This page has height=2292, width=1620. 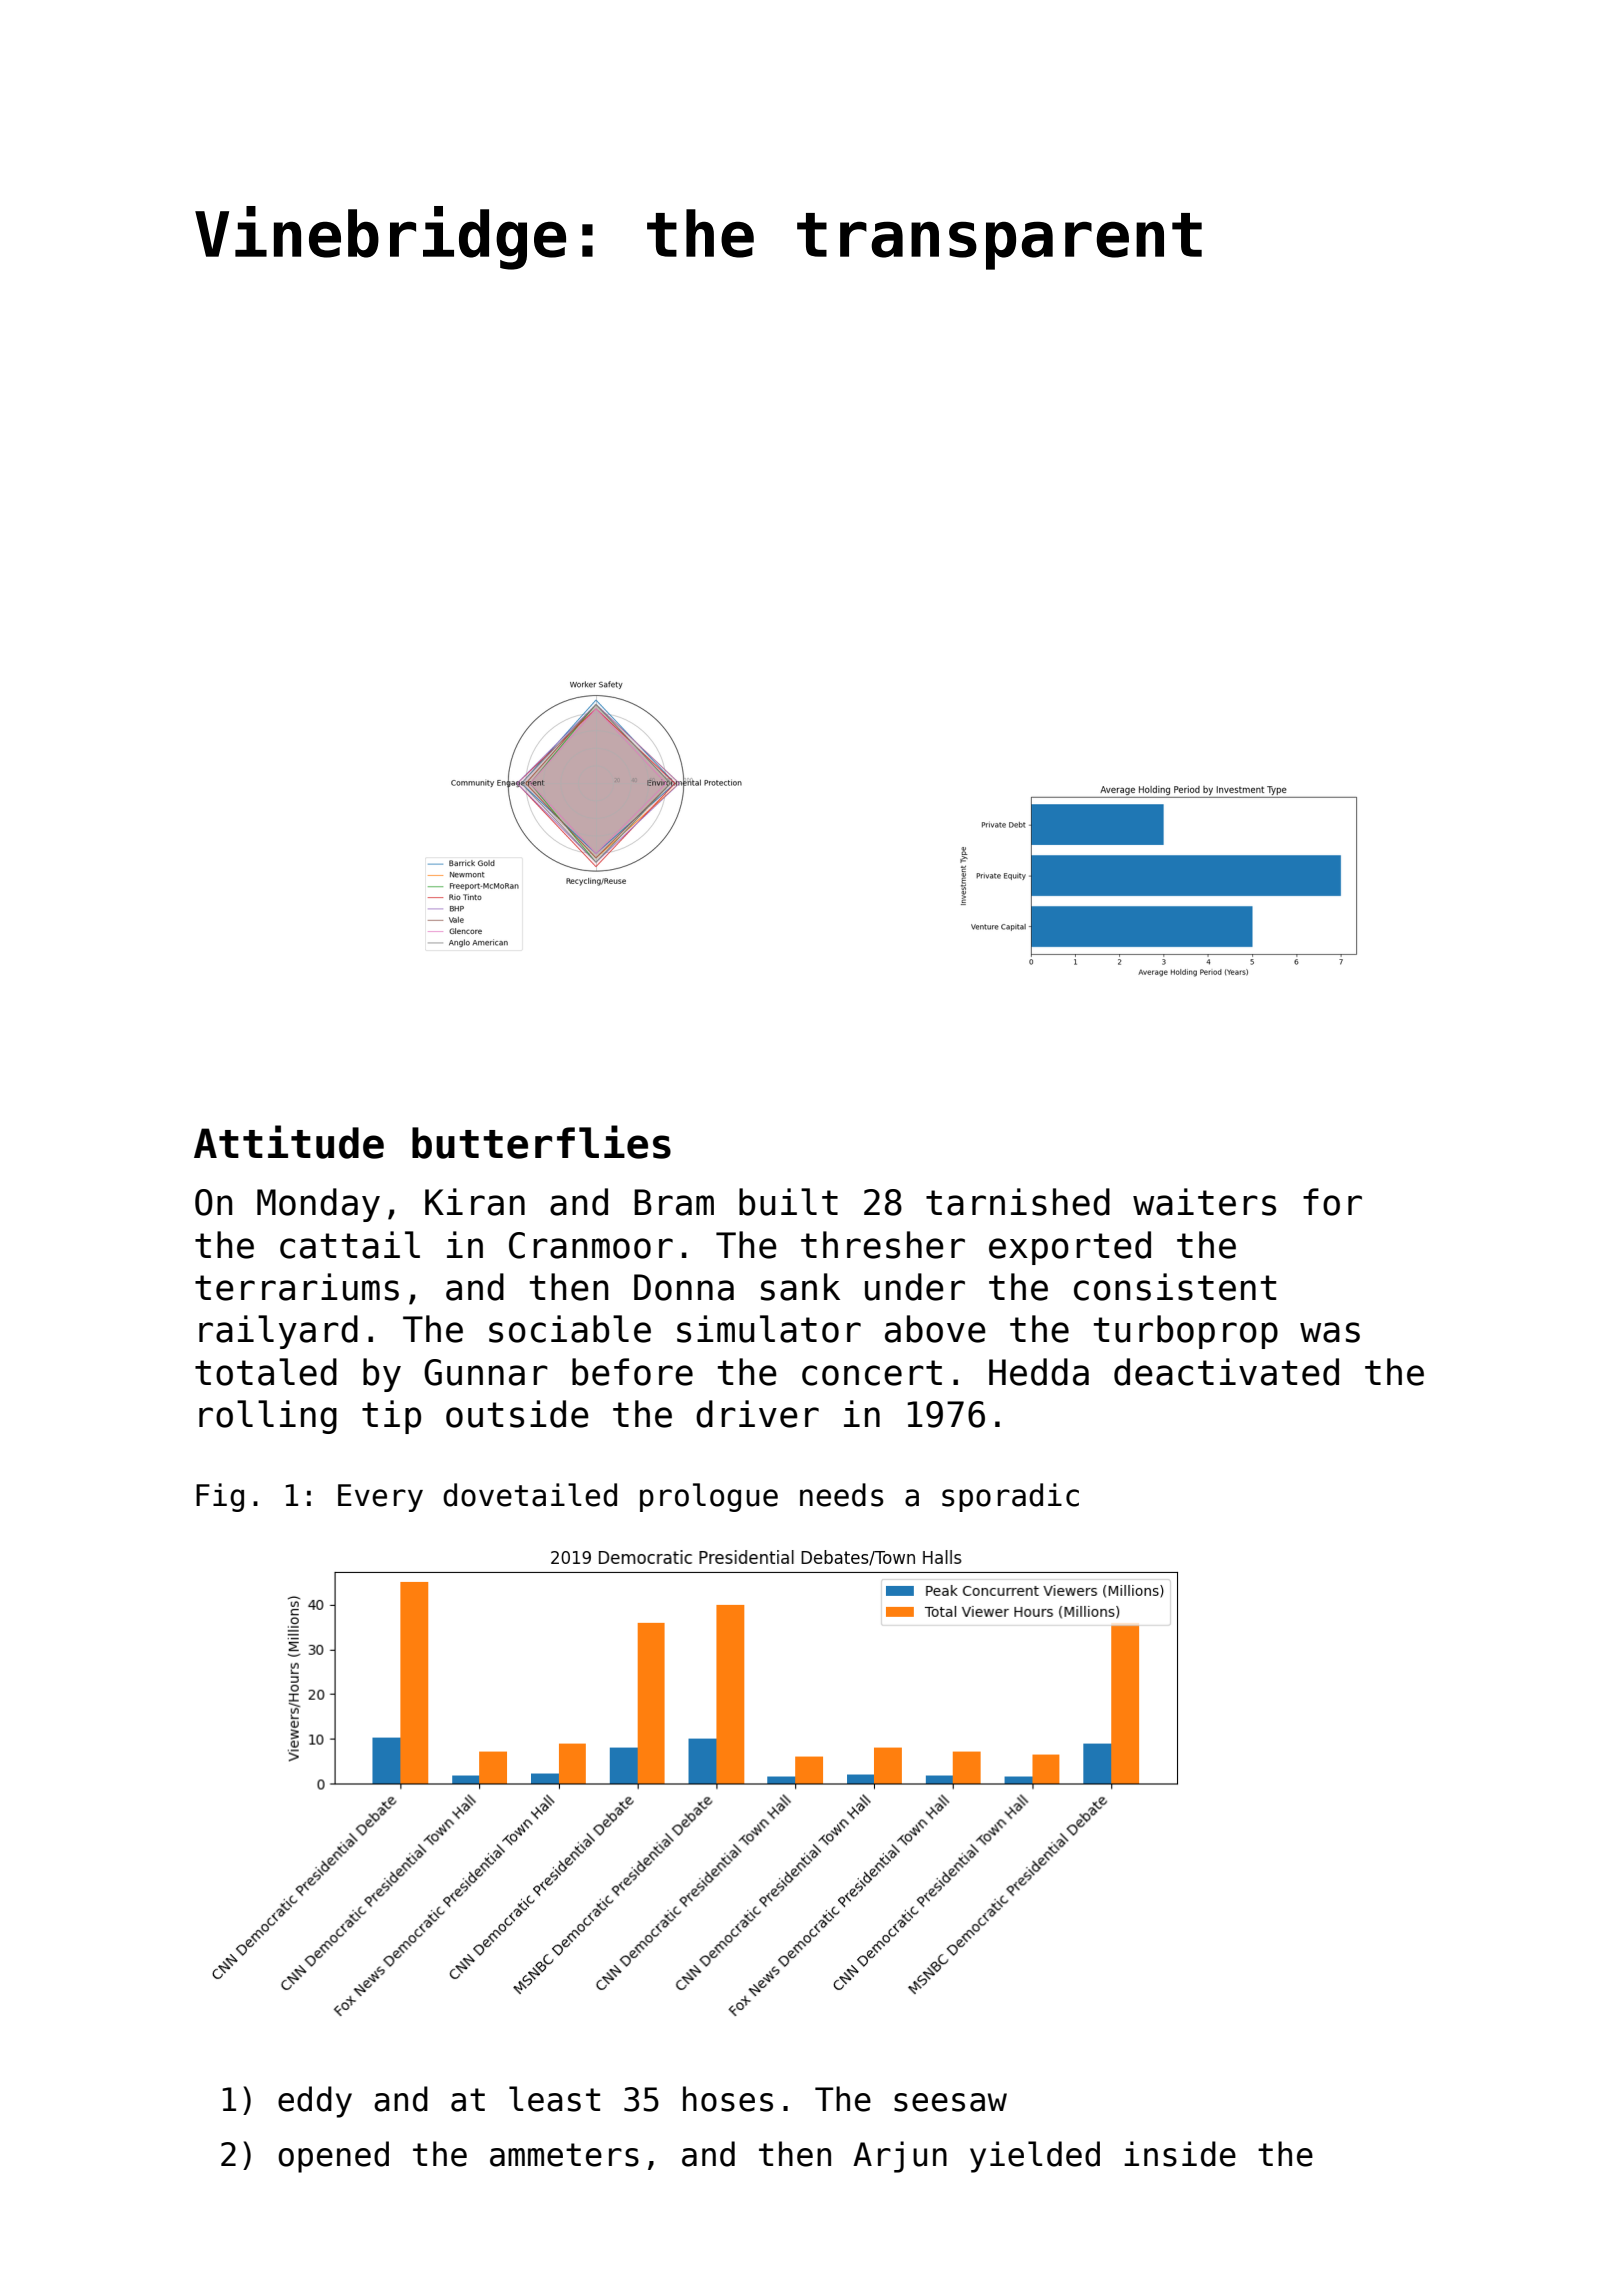 I want to click on Attitude, so click(x=289, y=1142).
